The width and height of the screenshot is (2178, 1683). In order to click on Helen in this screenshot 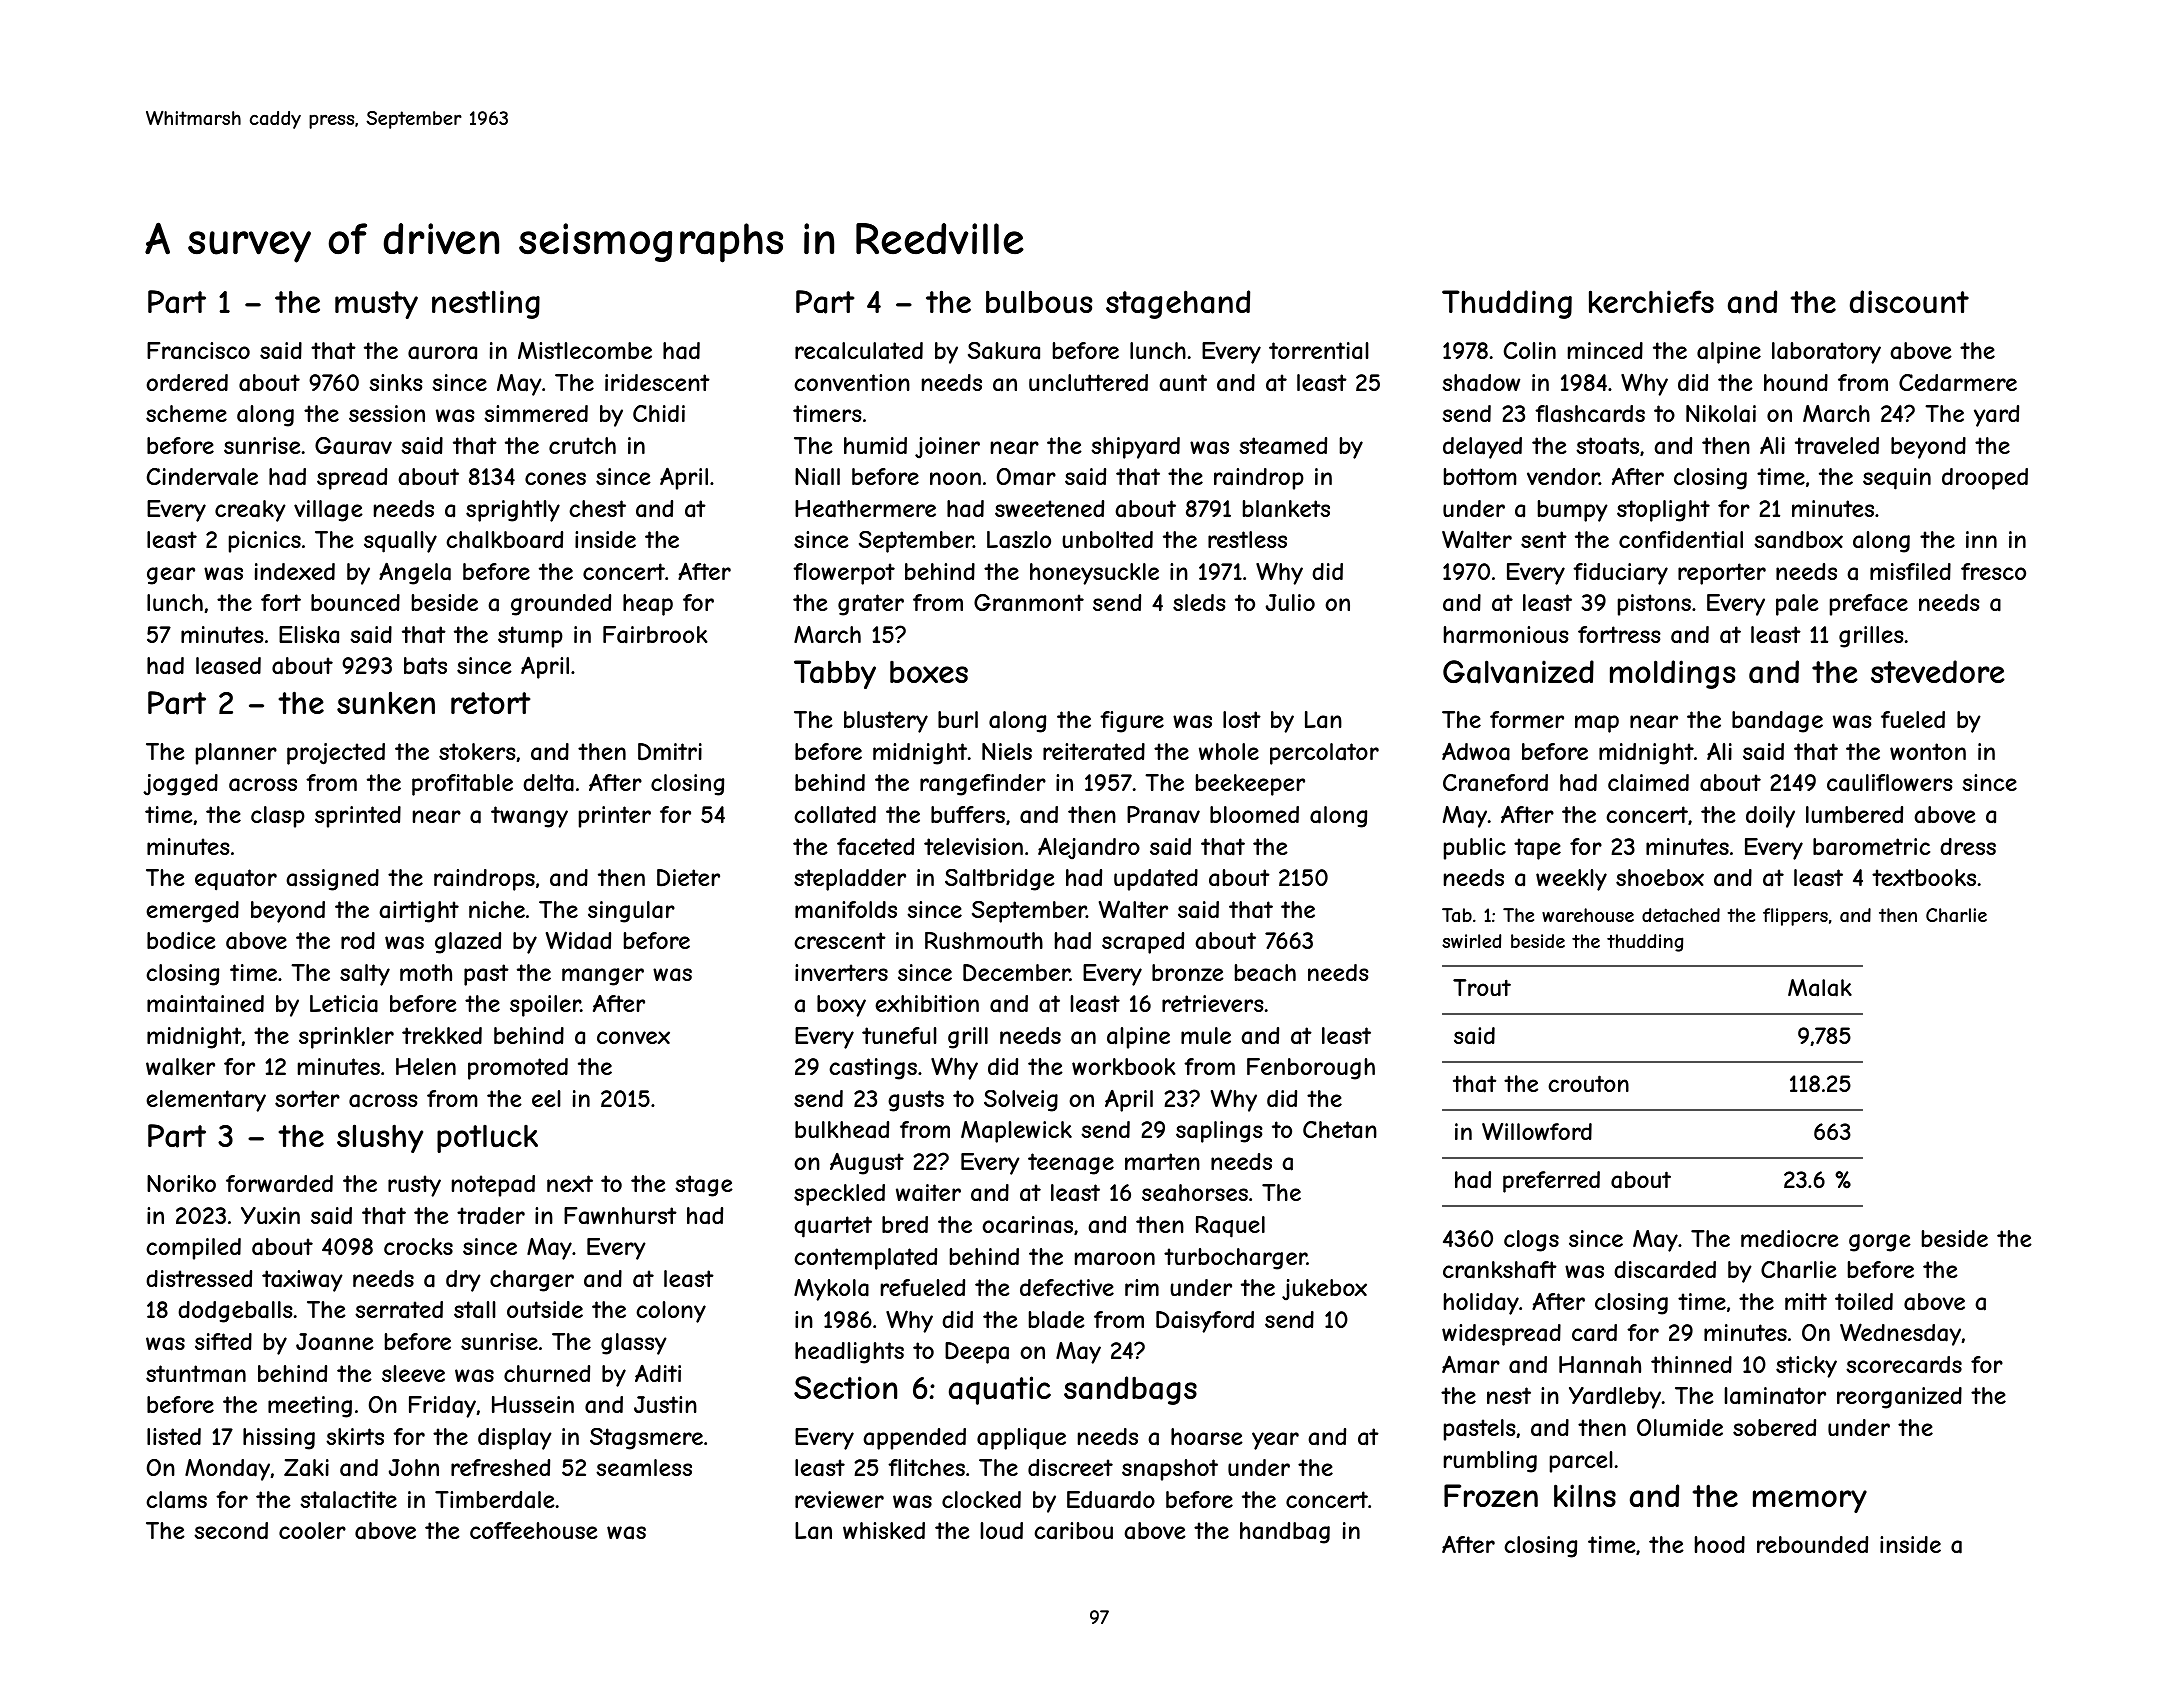, I will do `click(426, 1066)`.
